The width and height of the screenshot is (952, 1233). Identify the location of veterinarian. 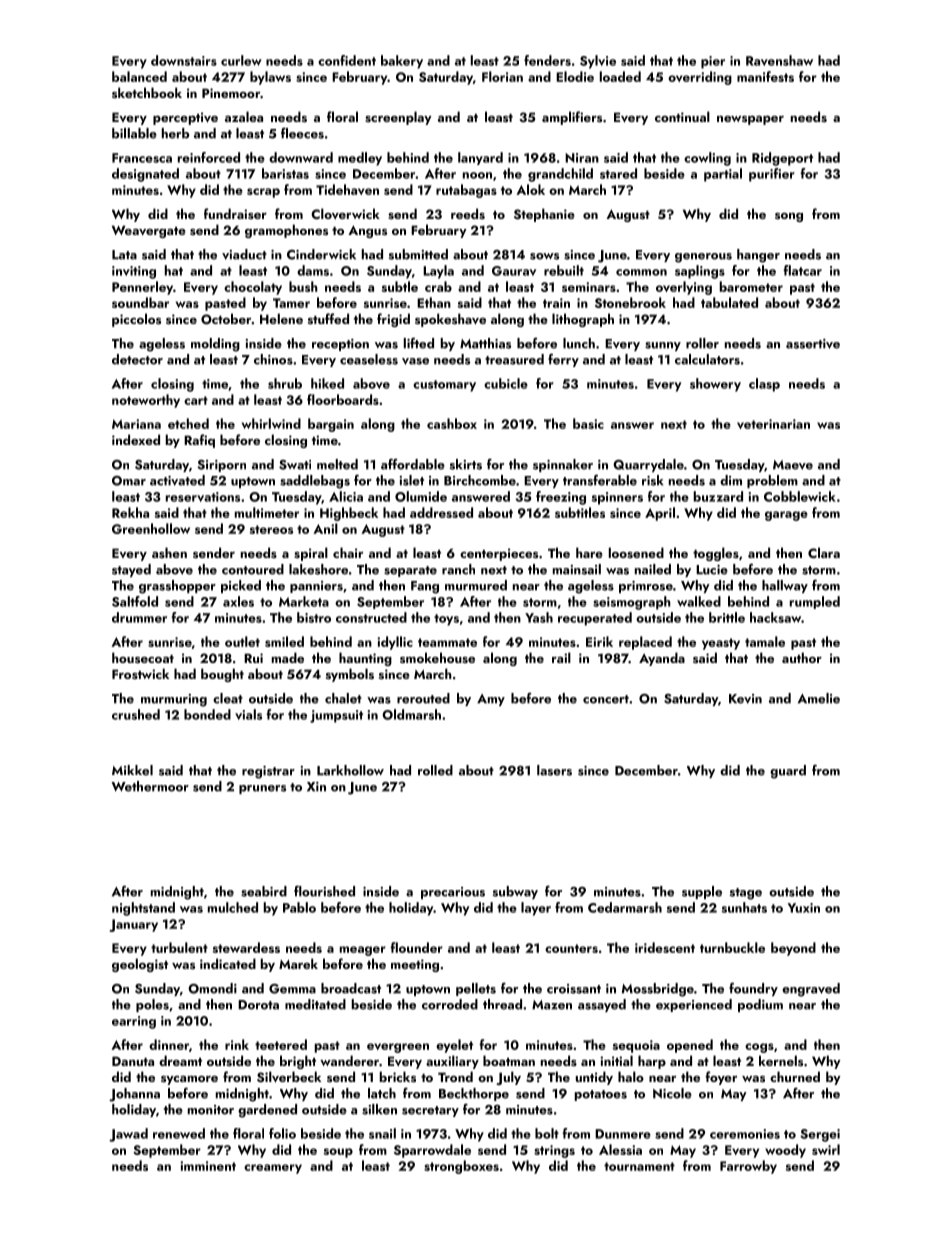
(773, 424).
